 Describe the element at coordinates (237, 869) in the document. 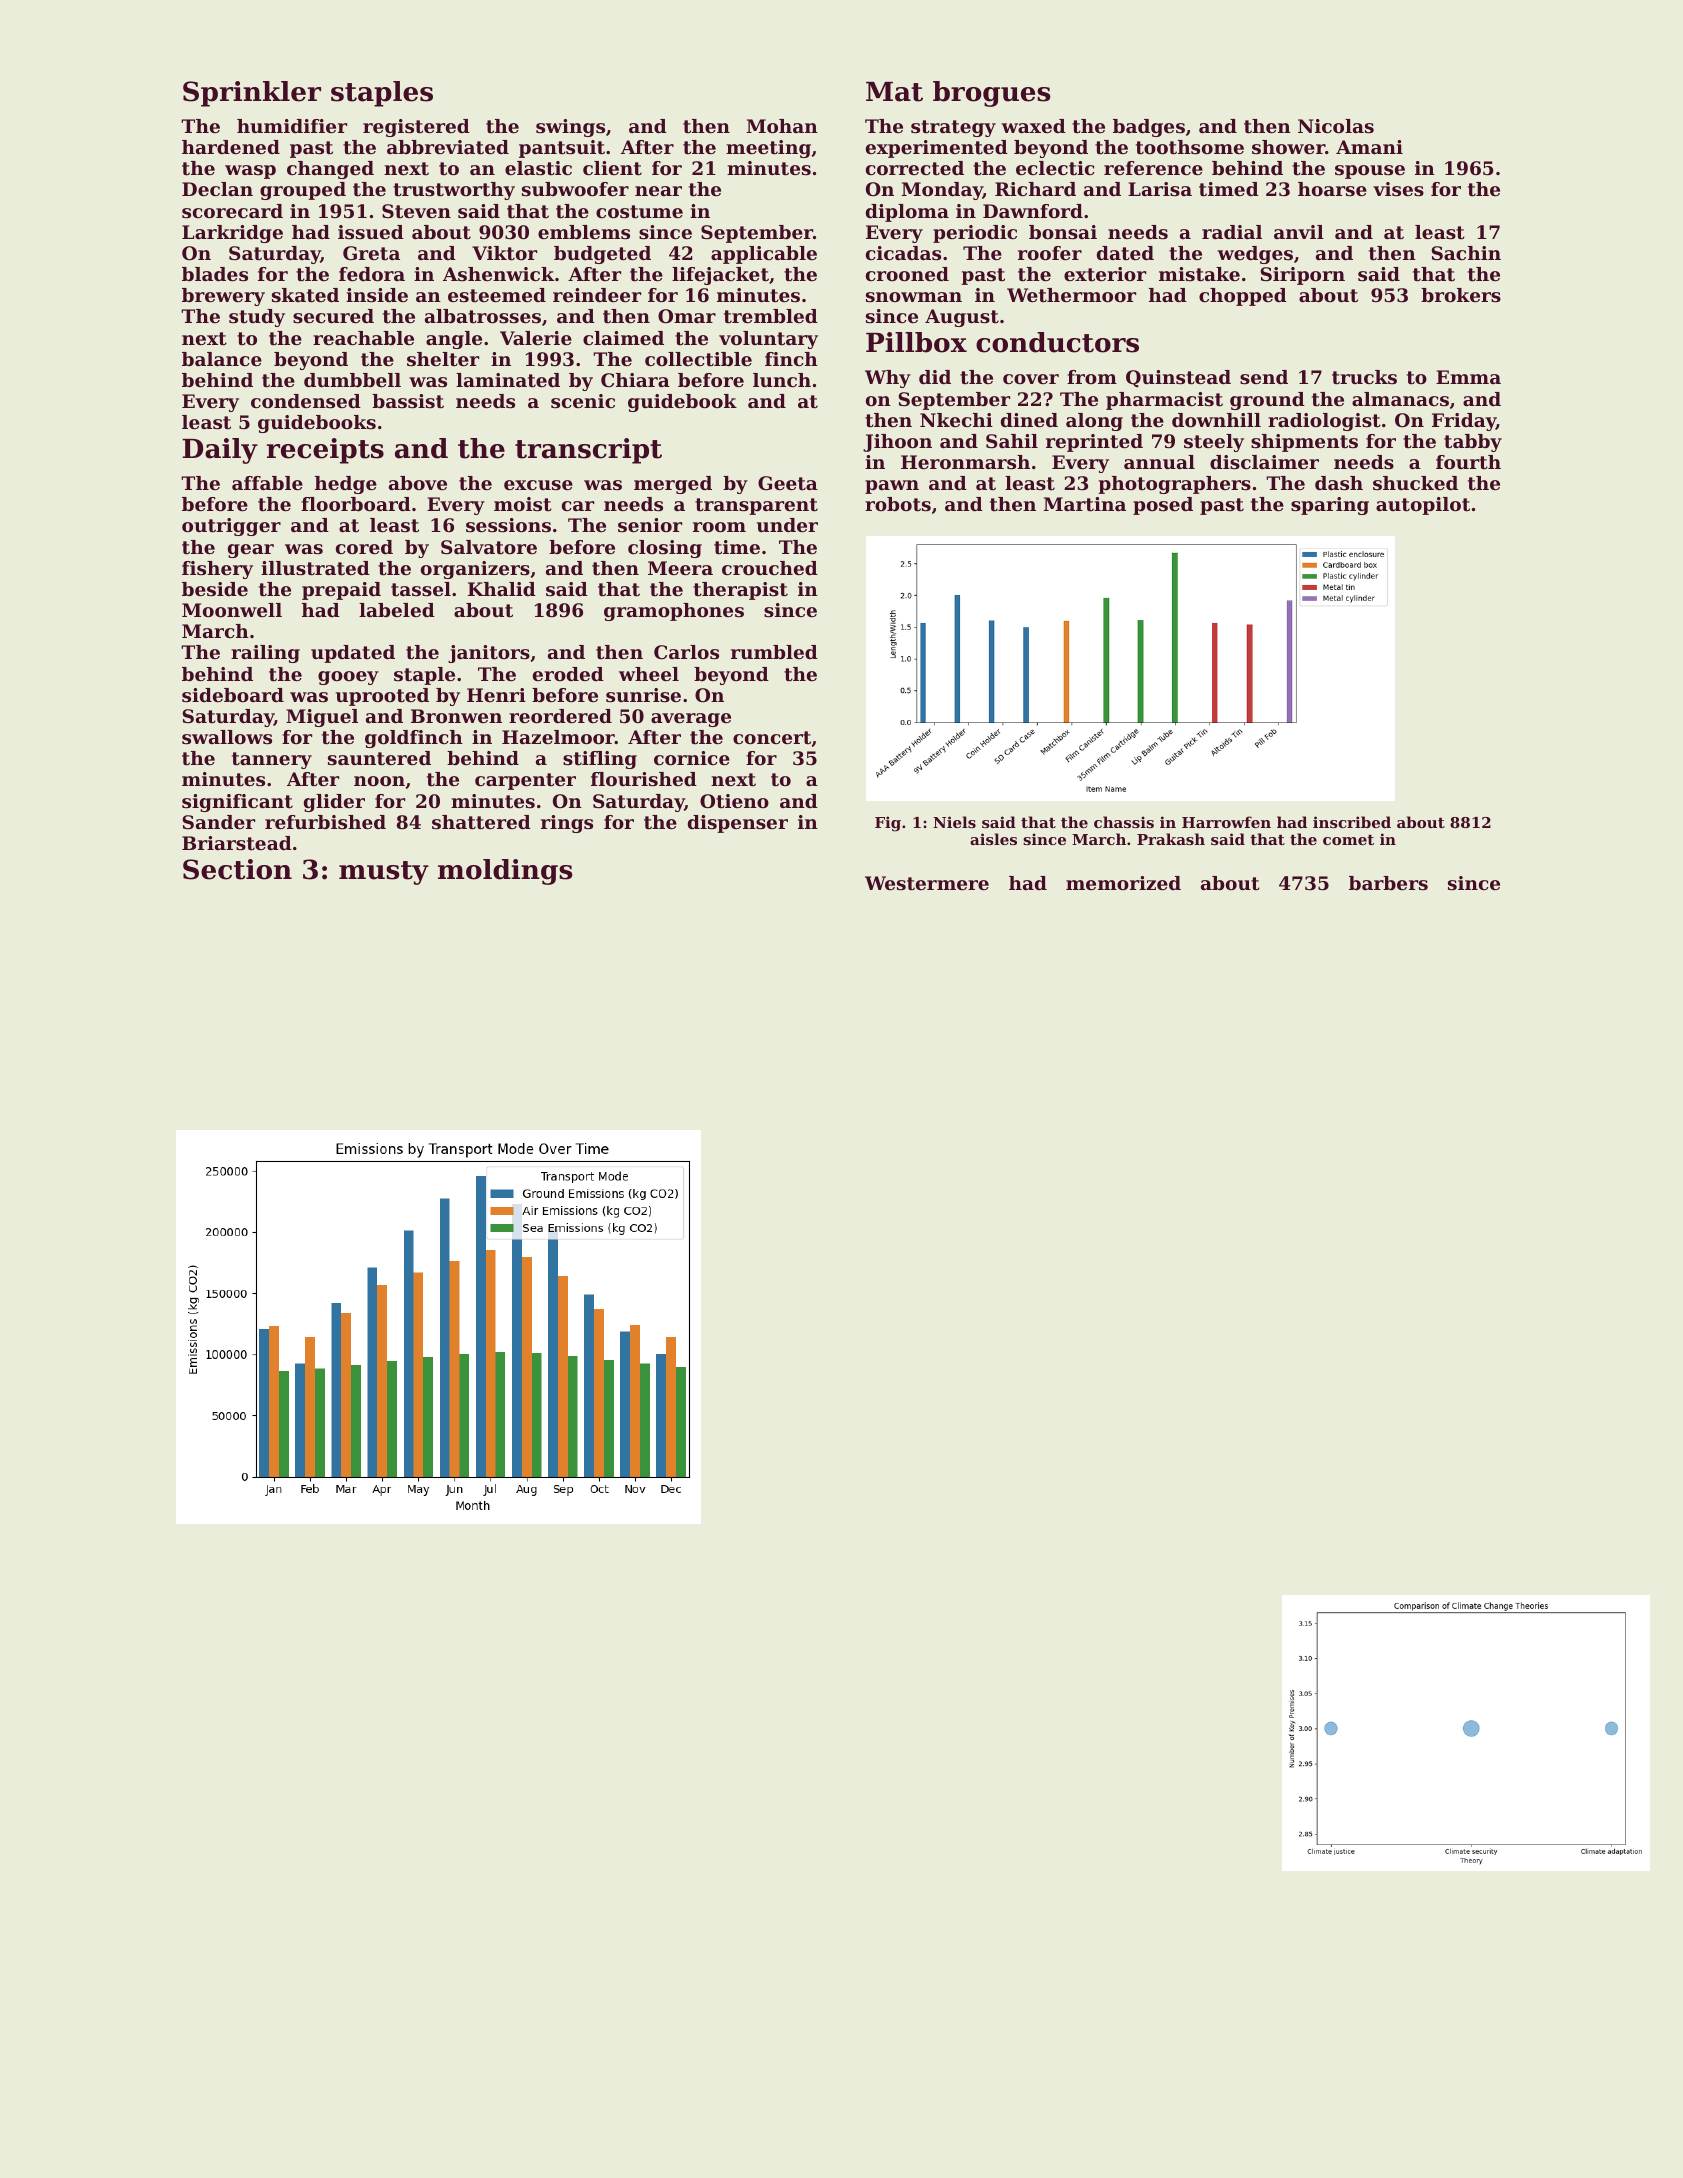

I see `Section` at that location.
